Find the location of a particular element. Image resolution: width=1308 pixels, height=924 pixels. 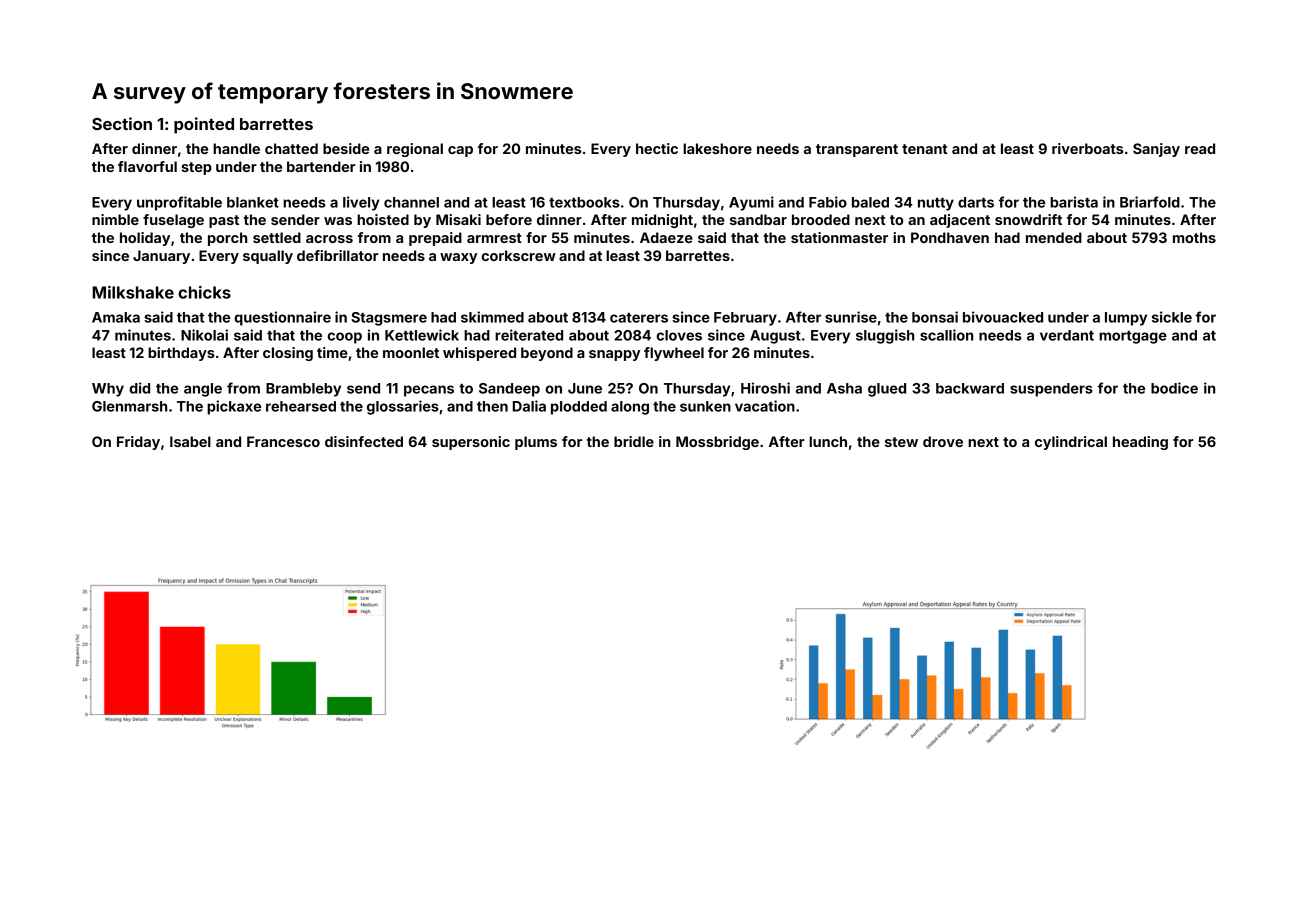

bivouacked is located at coordinates (1003, 317).
